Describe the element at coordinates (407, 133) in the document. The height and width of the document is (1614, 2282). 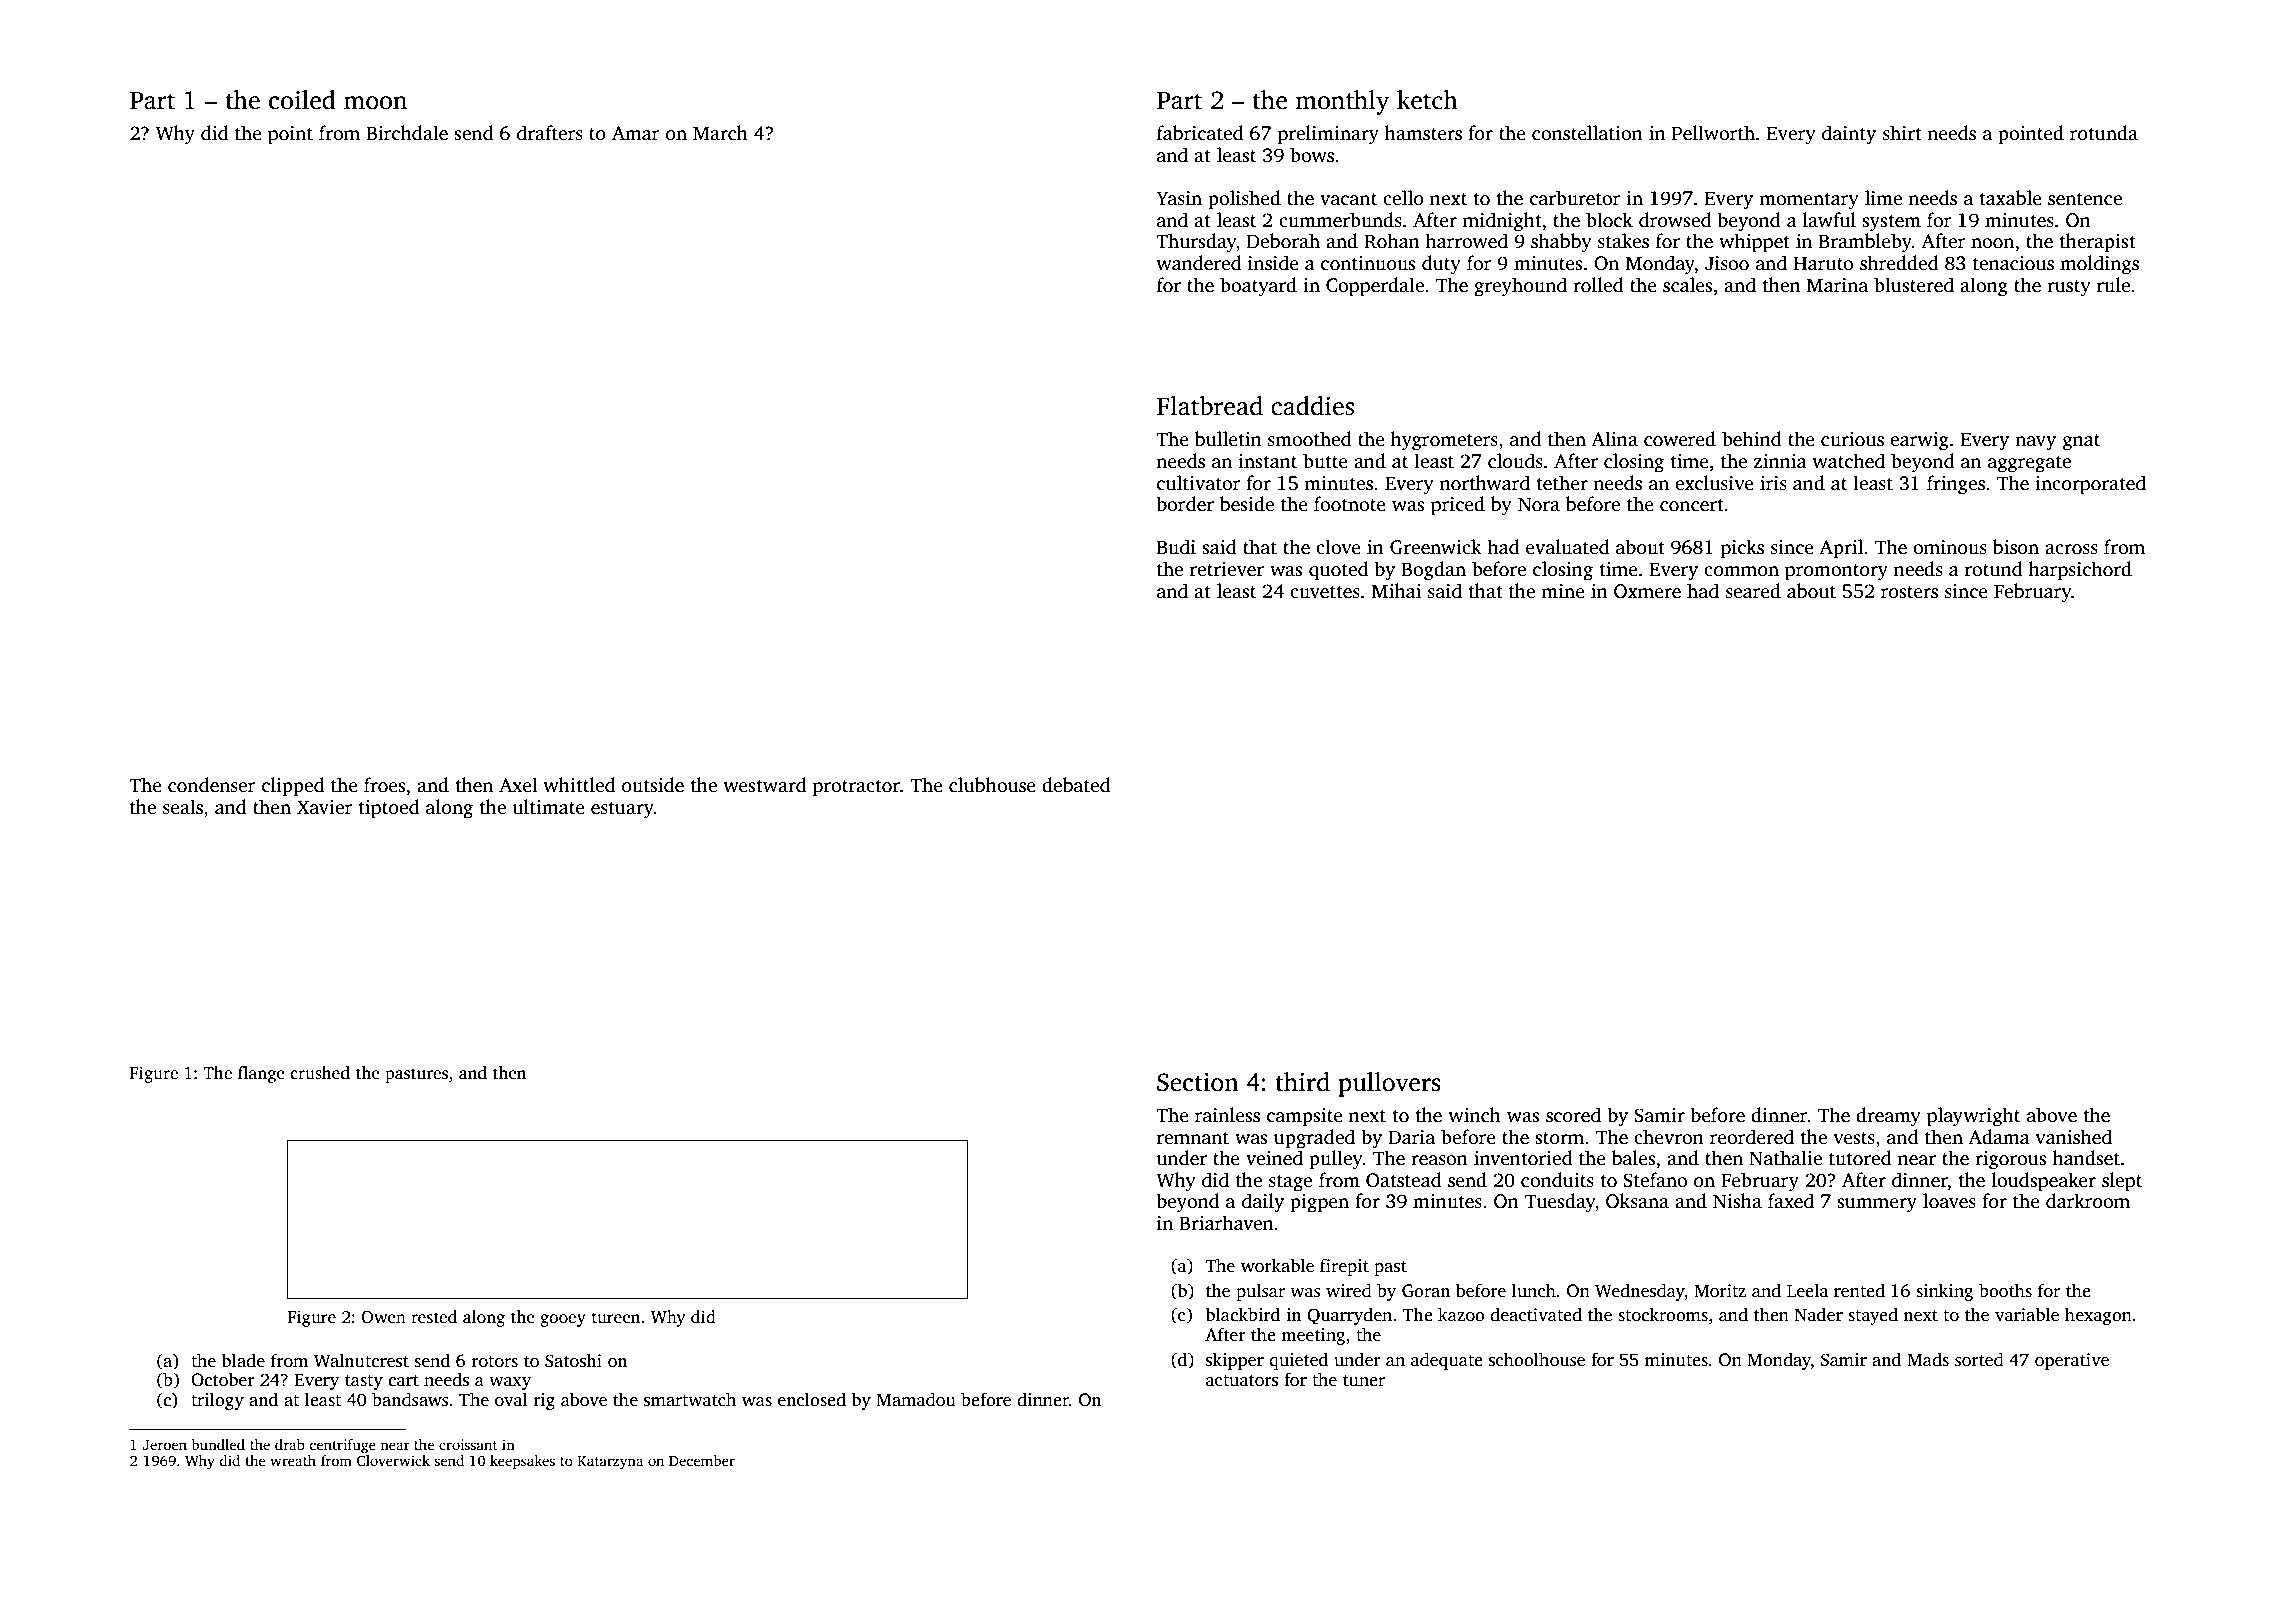
I see `Birchdale` at that location.
